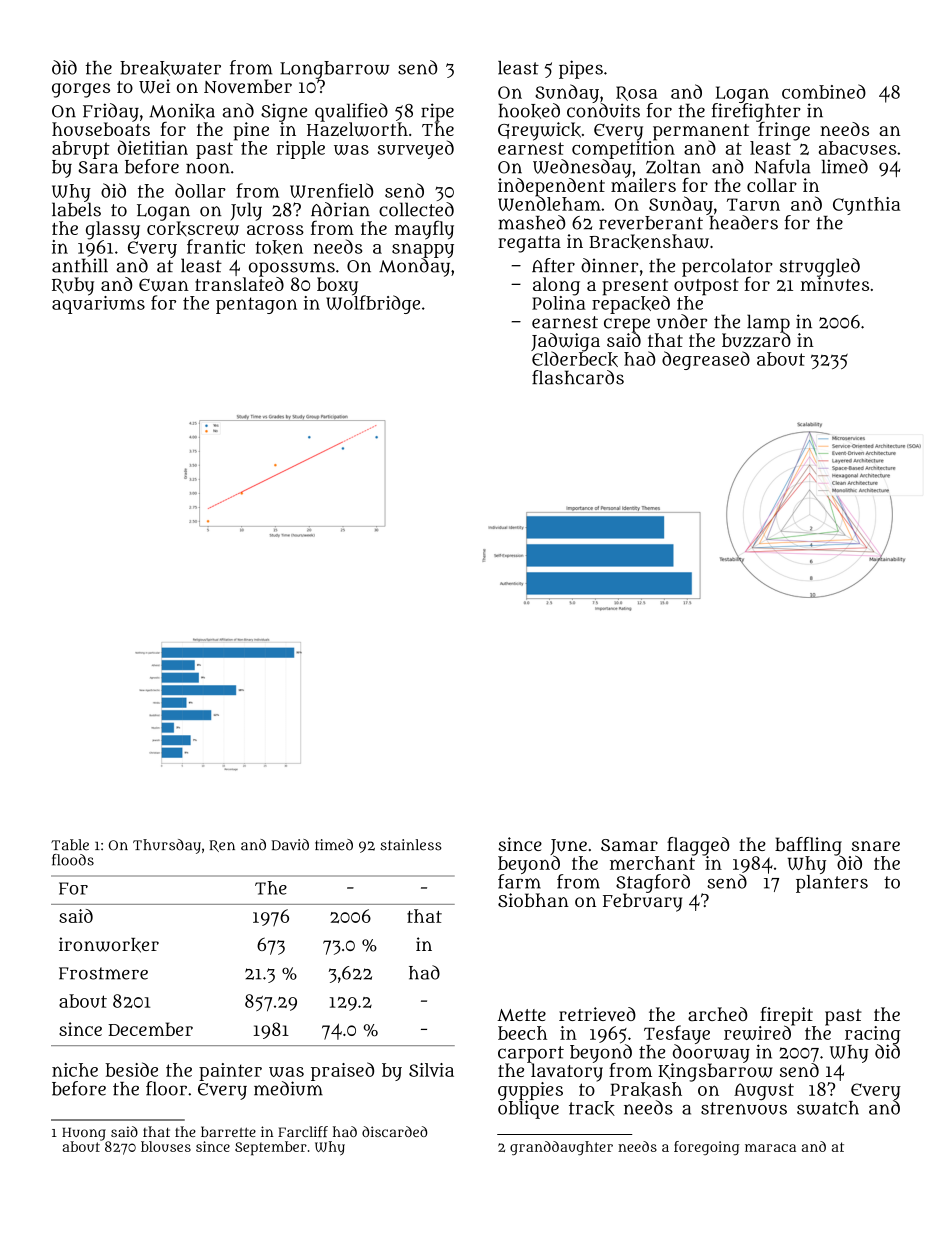  I want to click on blouses, so click(166, 1146).
